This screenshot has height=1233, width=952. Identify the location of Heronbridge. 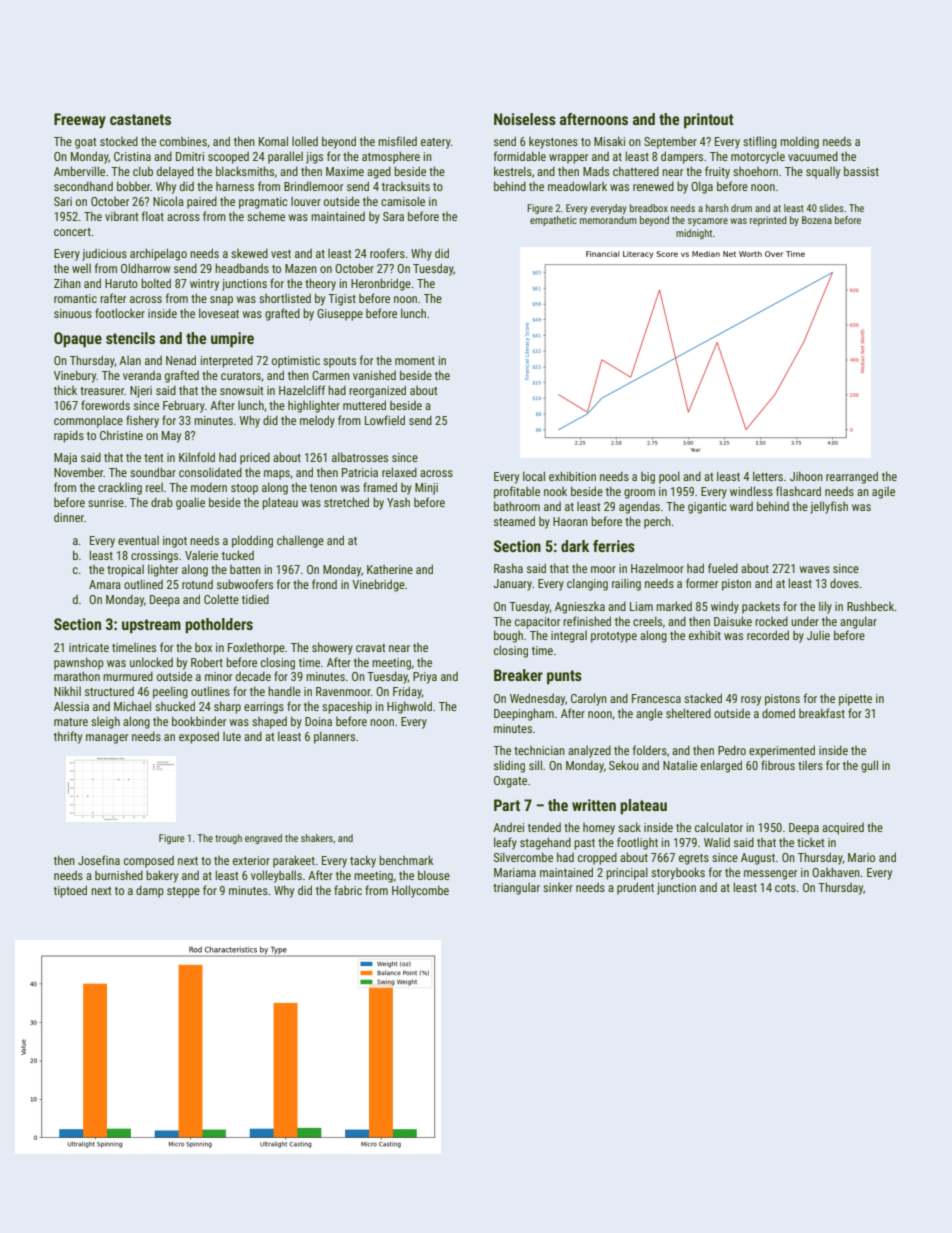
(381, 284).
